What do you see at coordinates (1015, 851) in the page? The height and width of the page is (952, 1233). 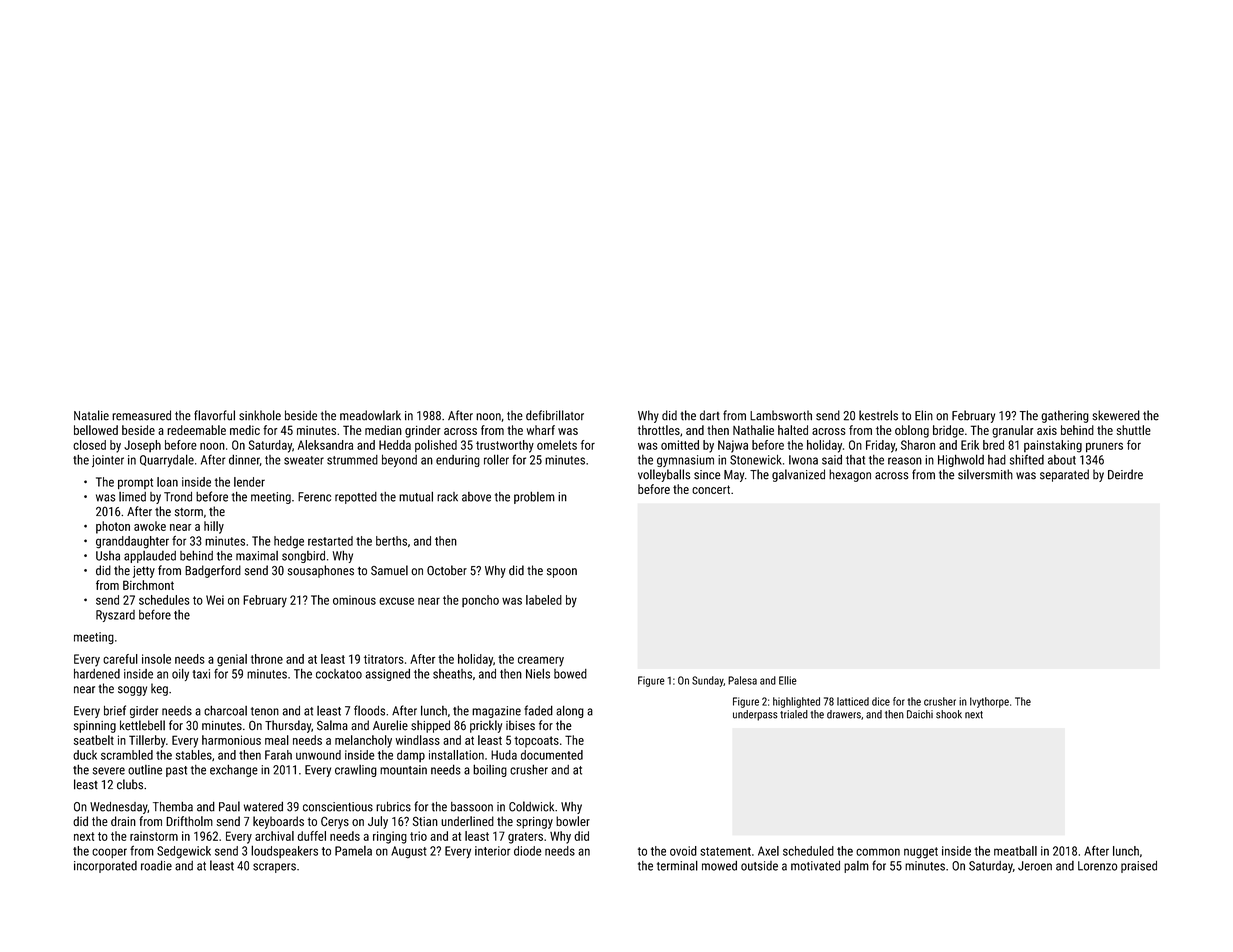 I see `meatball` at bounding box center [1015, 851].
